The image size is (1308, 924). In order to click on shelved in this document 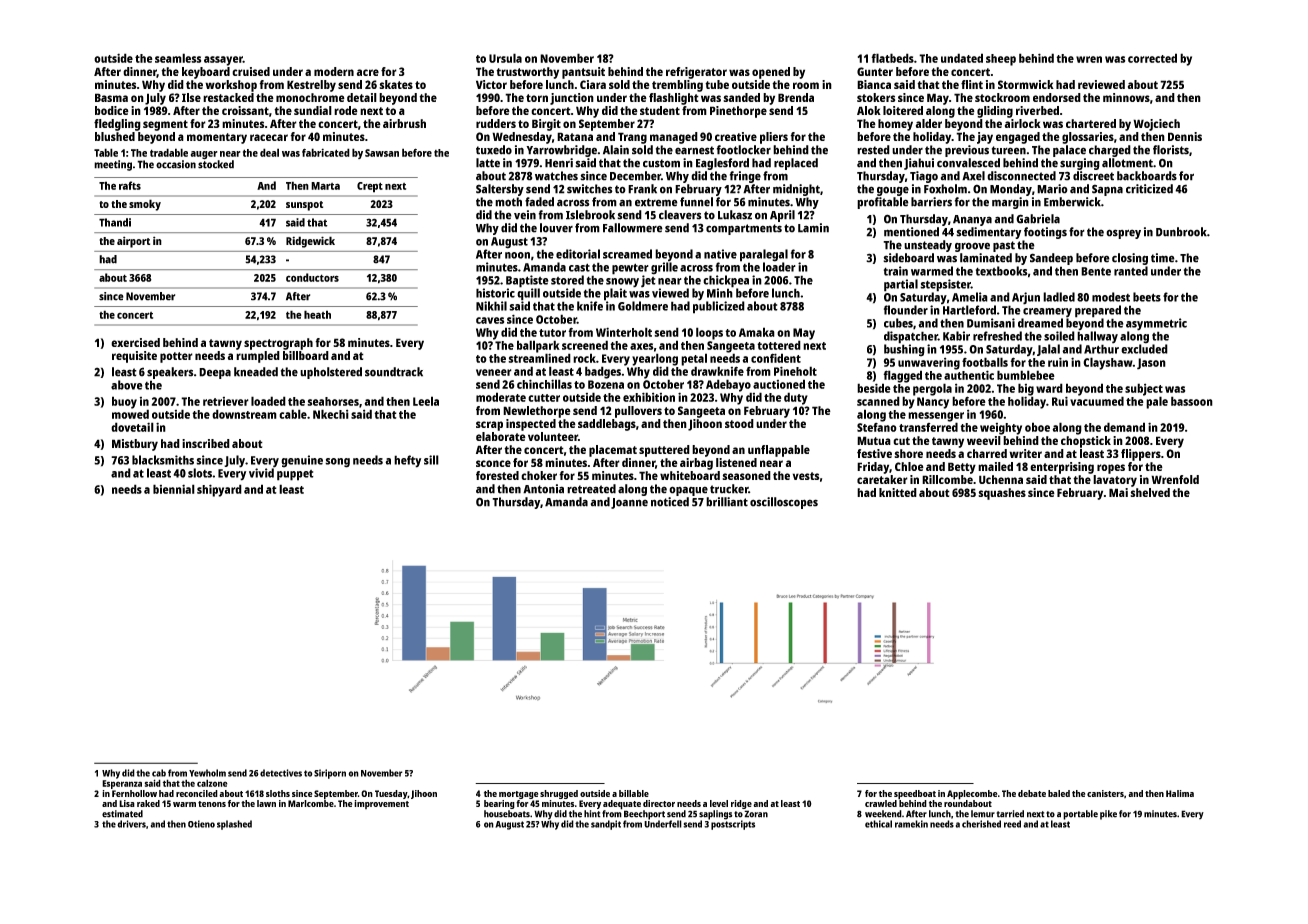, I will do `click(1150, 492)`.
